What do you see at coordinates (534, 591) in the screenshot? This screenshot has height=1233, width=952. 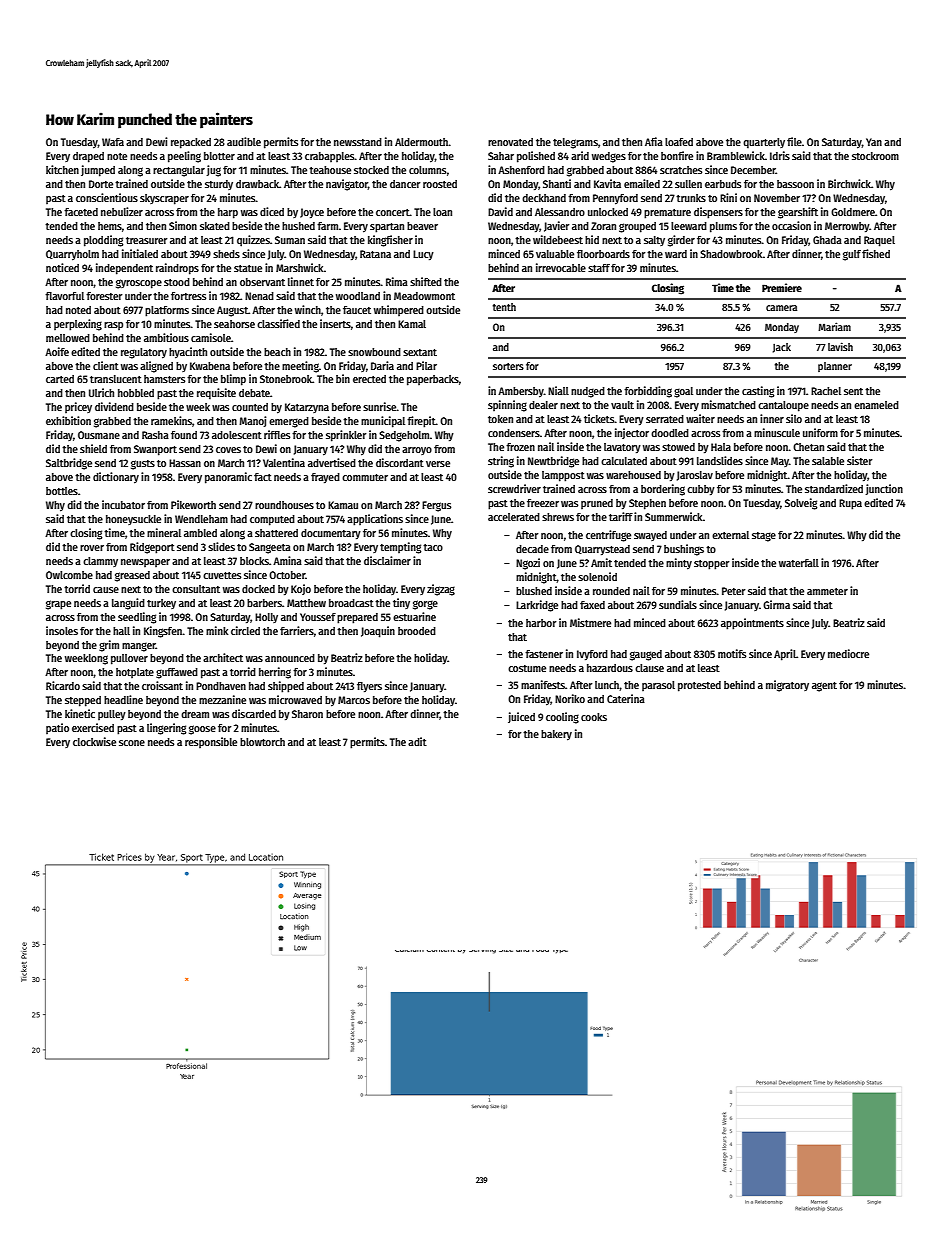 I see `blushed` at bounding box center [534, 591].
